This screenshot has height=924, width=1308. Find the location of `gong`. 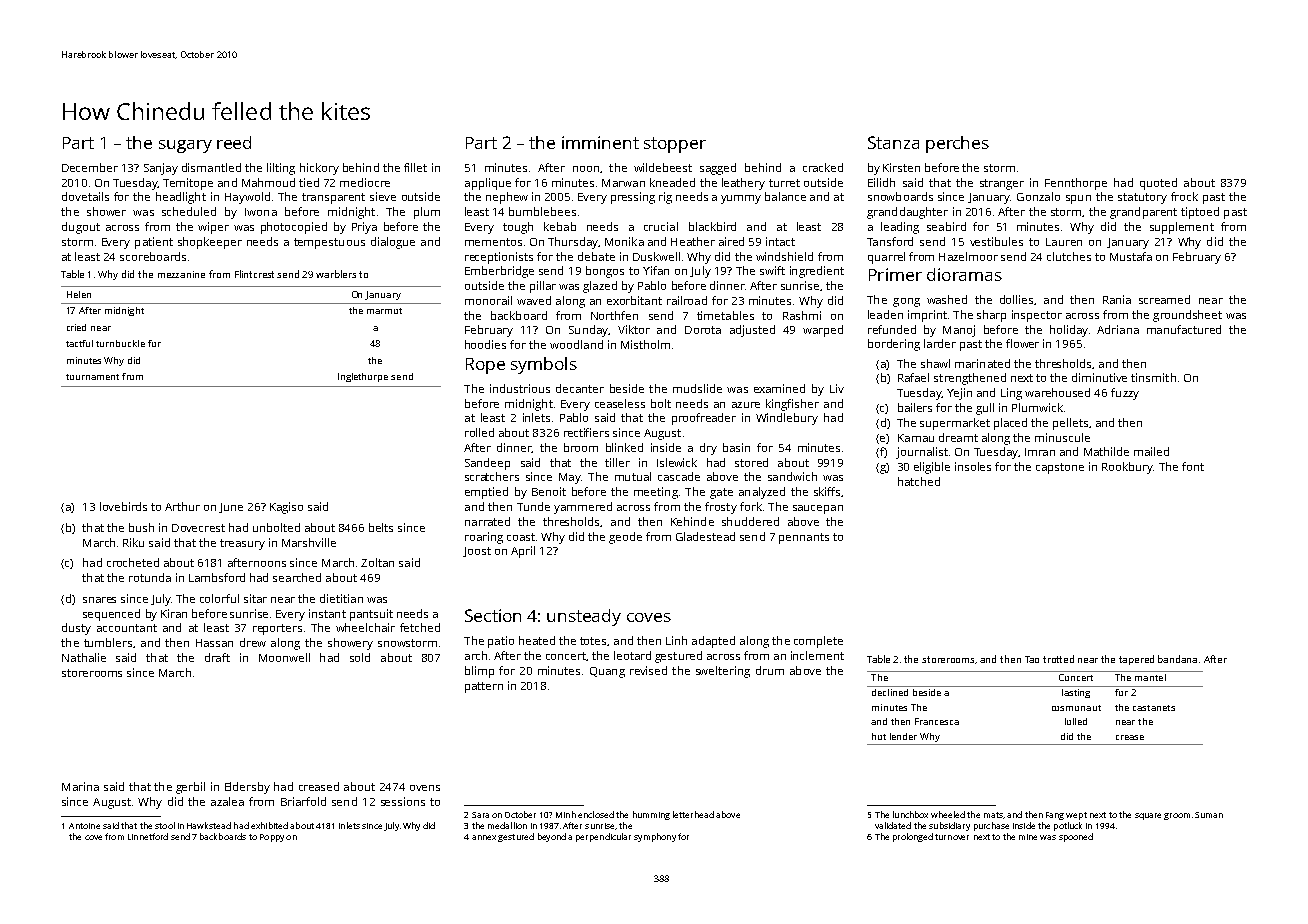

gong is located at coordinates (906, 302).
